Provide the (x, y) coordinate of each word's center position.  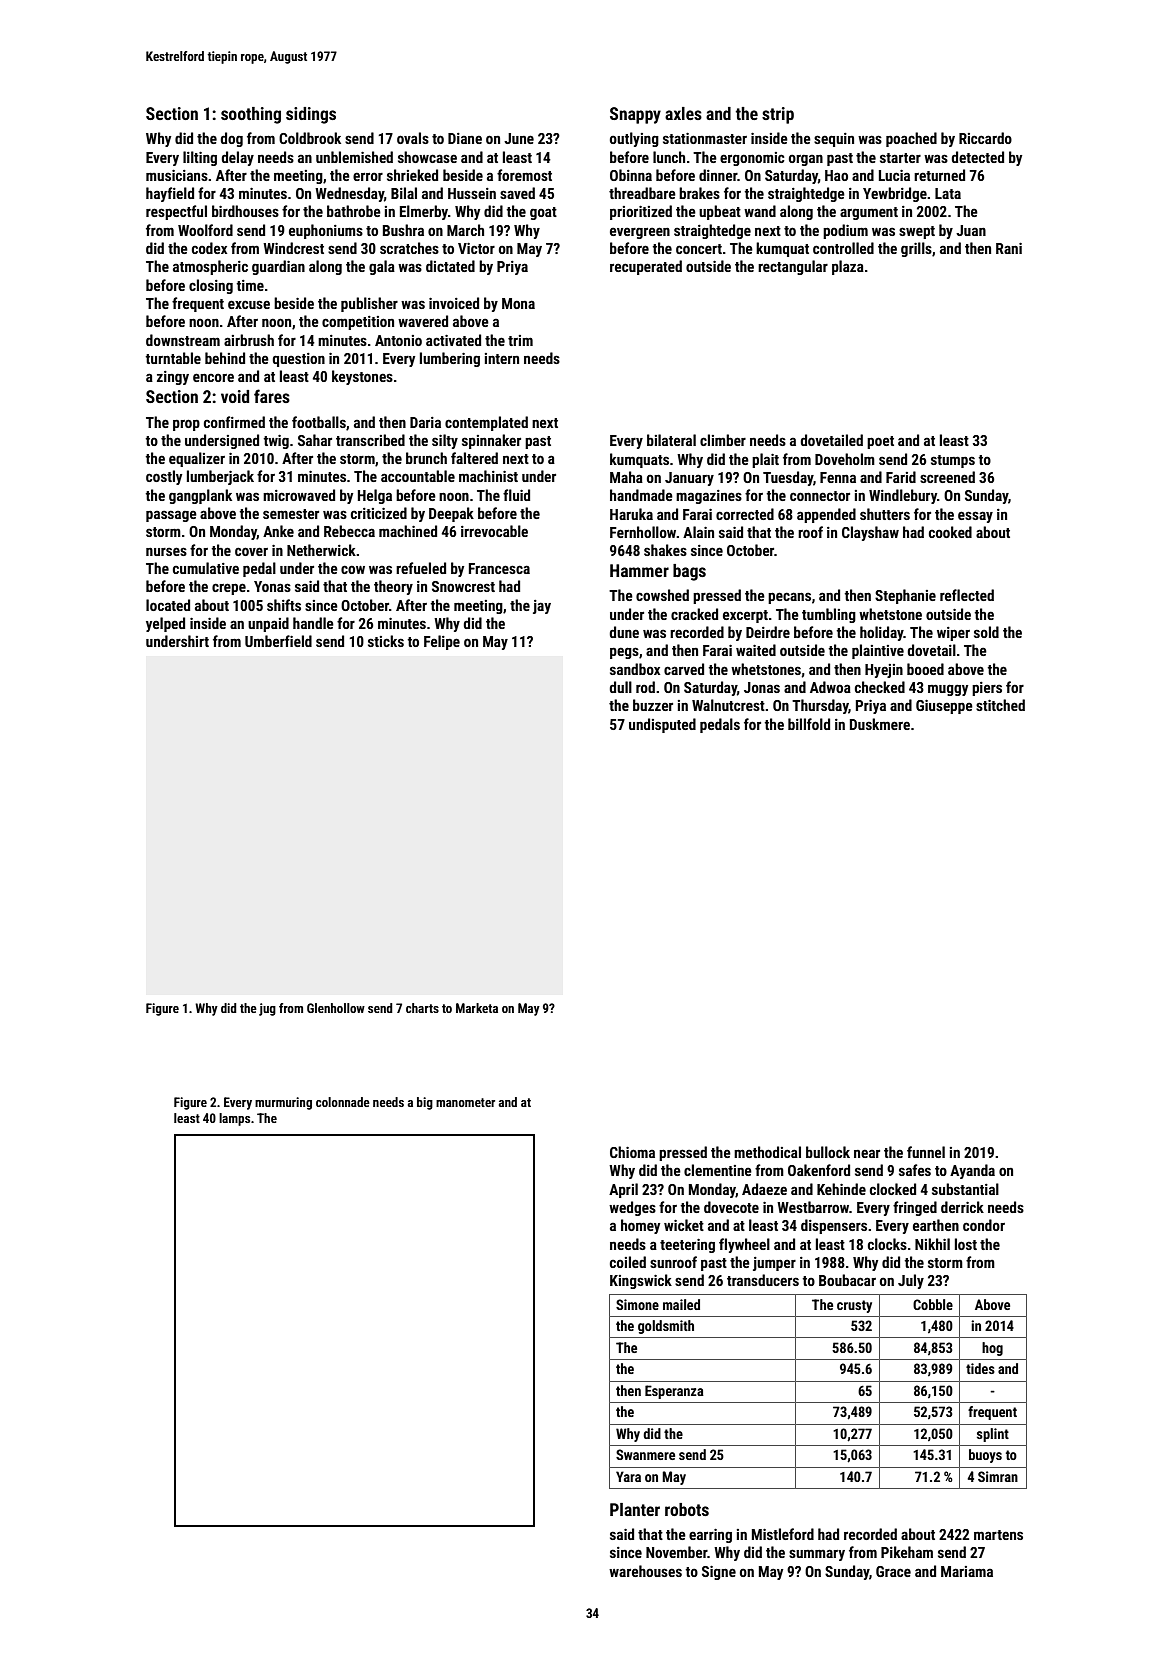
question (298, 360)
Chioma (632, 1152)
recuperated (646, 267)
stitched (1000, 705)
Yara (628, 1476)
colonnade (343, 1102)
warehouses (645, 1571)
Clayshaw (870, 533)
